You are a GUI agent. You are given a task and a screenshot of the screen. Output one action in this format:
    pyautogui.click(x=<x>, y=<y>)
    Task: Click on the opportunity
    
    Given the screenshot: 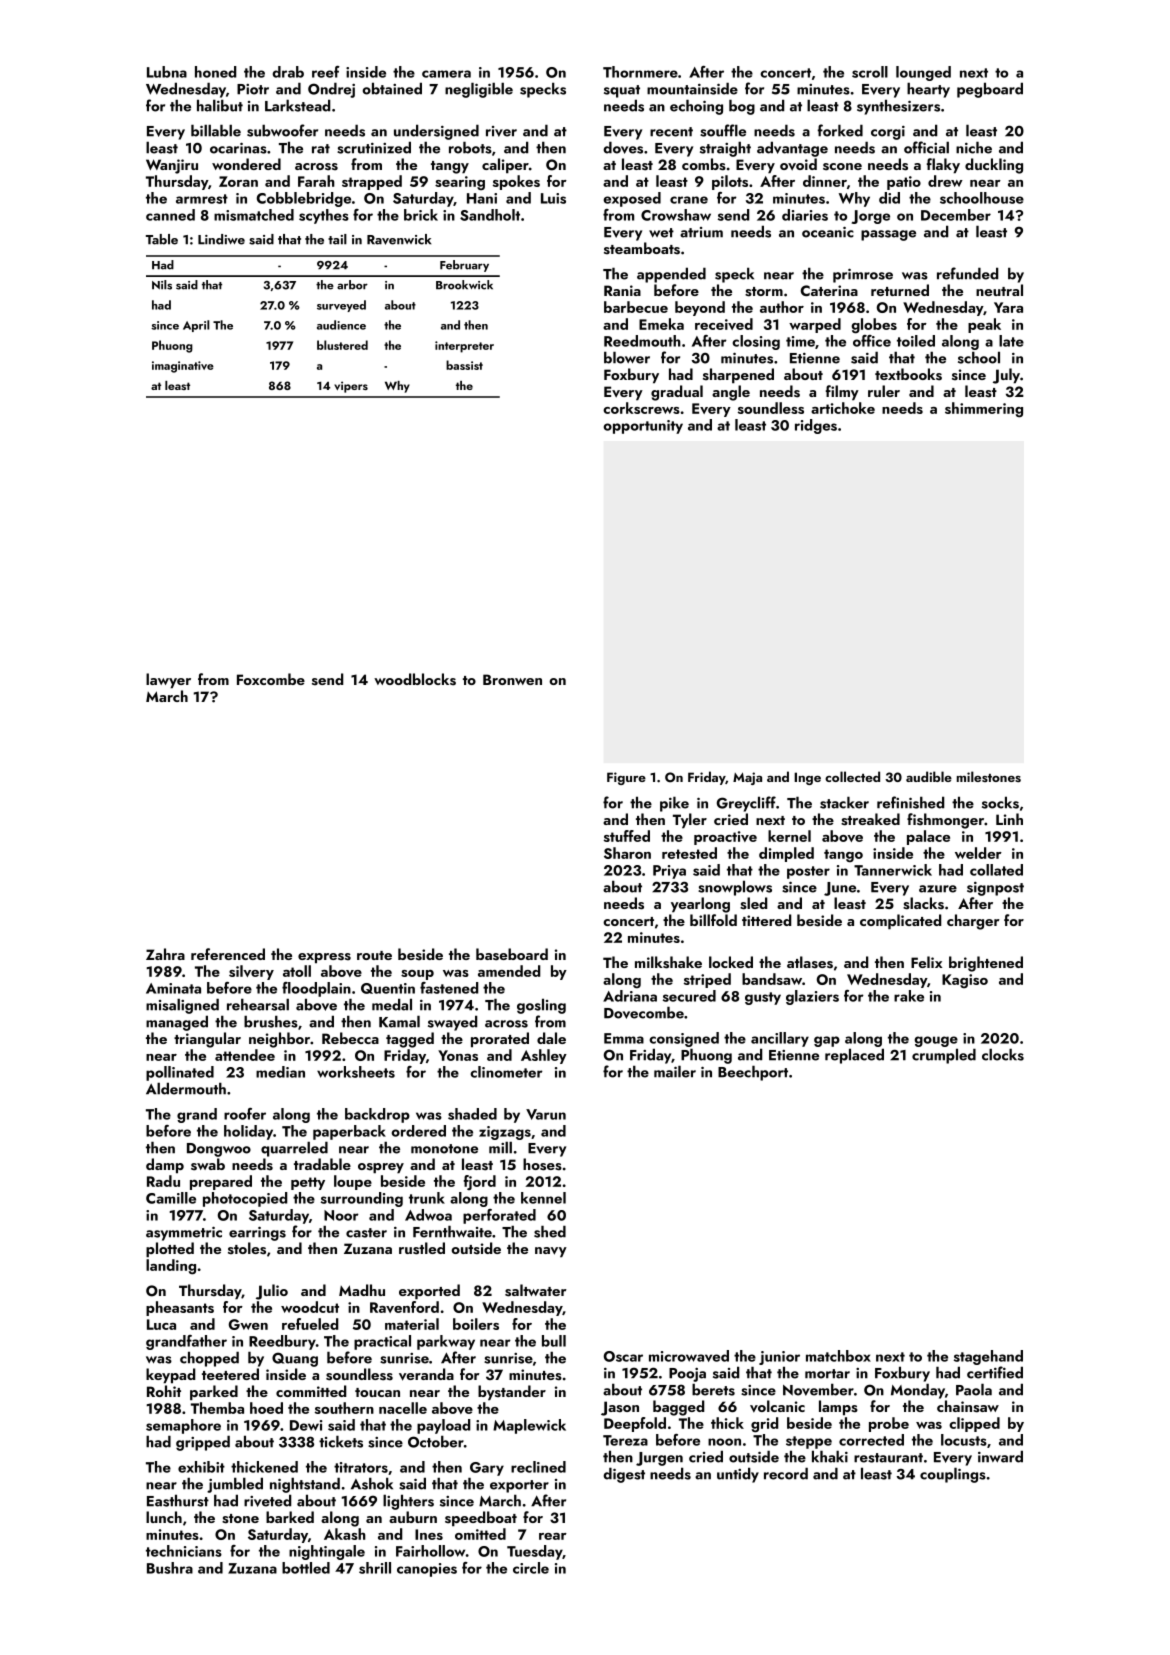 What is the action you would take?
    pyautogui.click(x=643, y=427)
